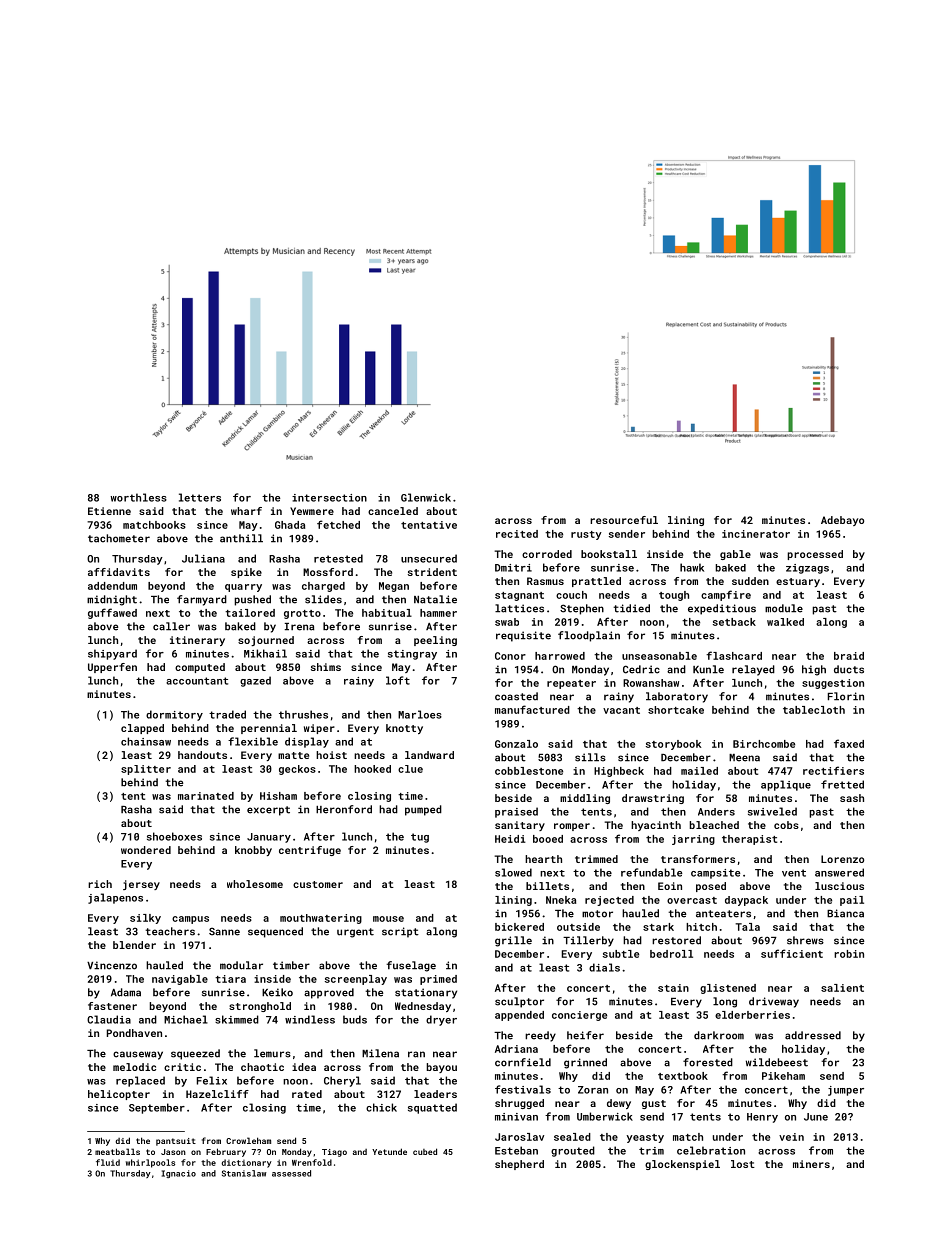  I want to click on glistened, so click(728, 989).
